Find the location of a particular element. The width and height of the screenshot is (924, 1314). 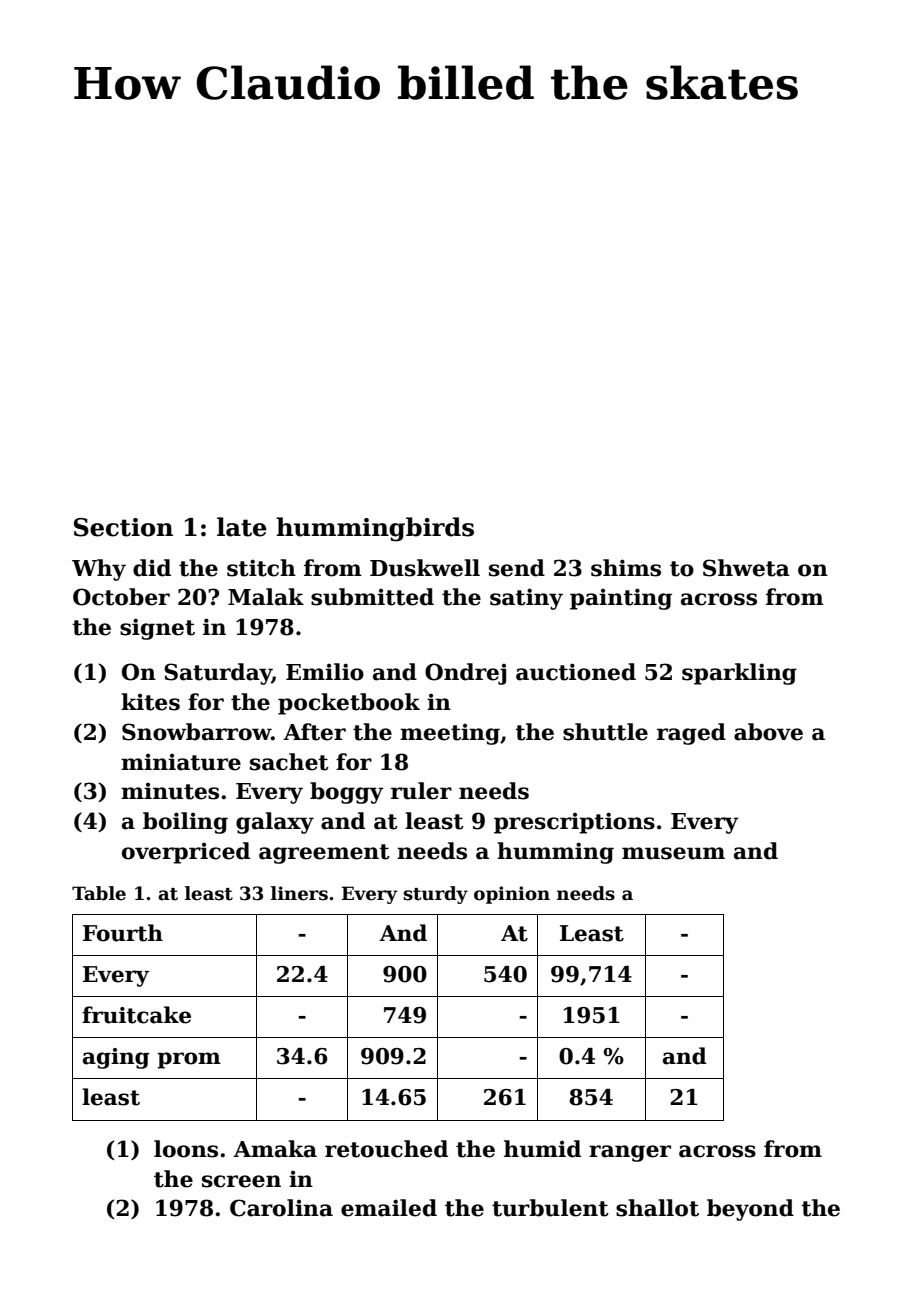

loons is located at coordinates (186, 1149).
